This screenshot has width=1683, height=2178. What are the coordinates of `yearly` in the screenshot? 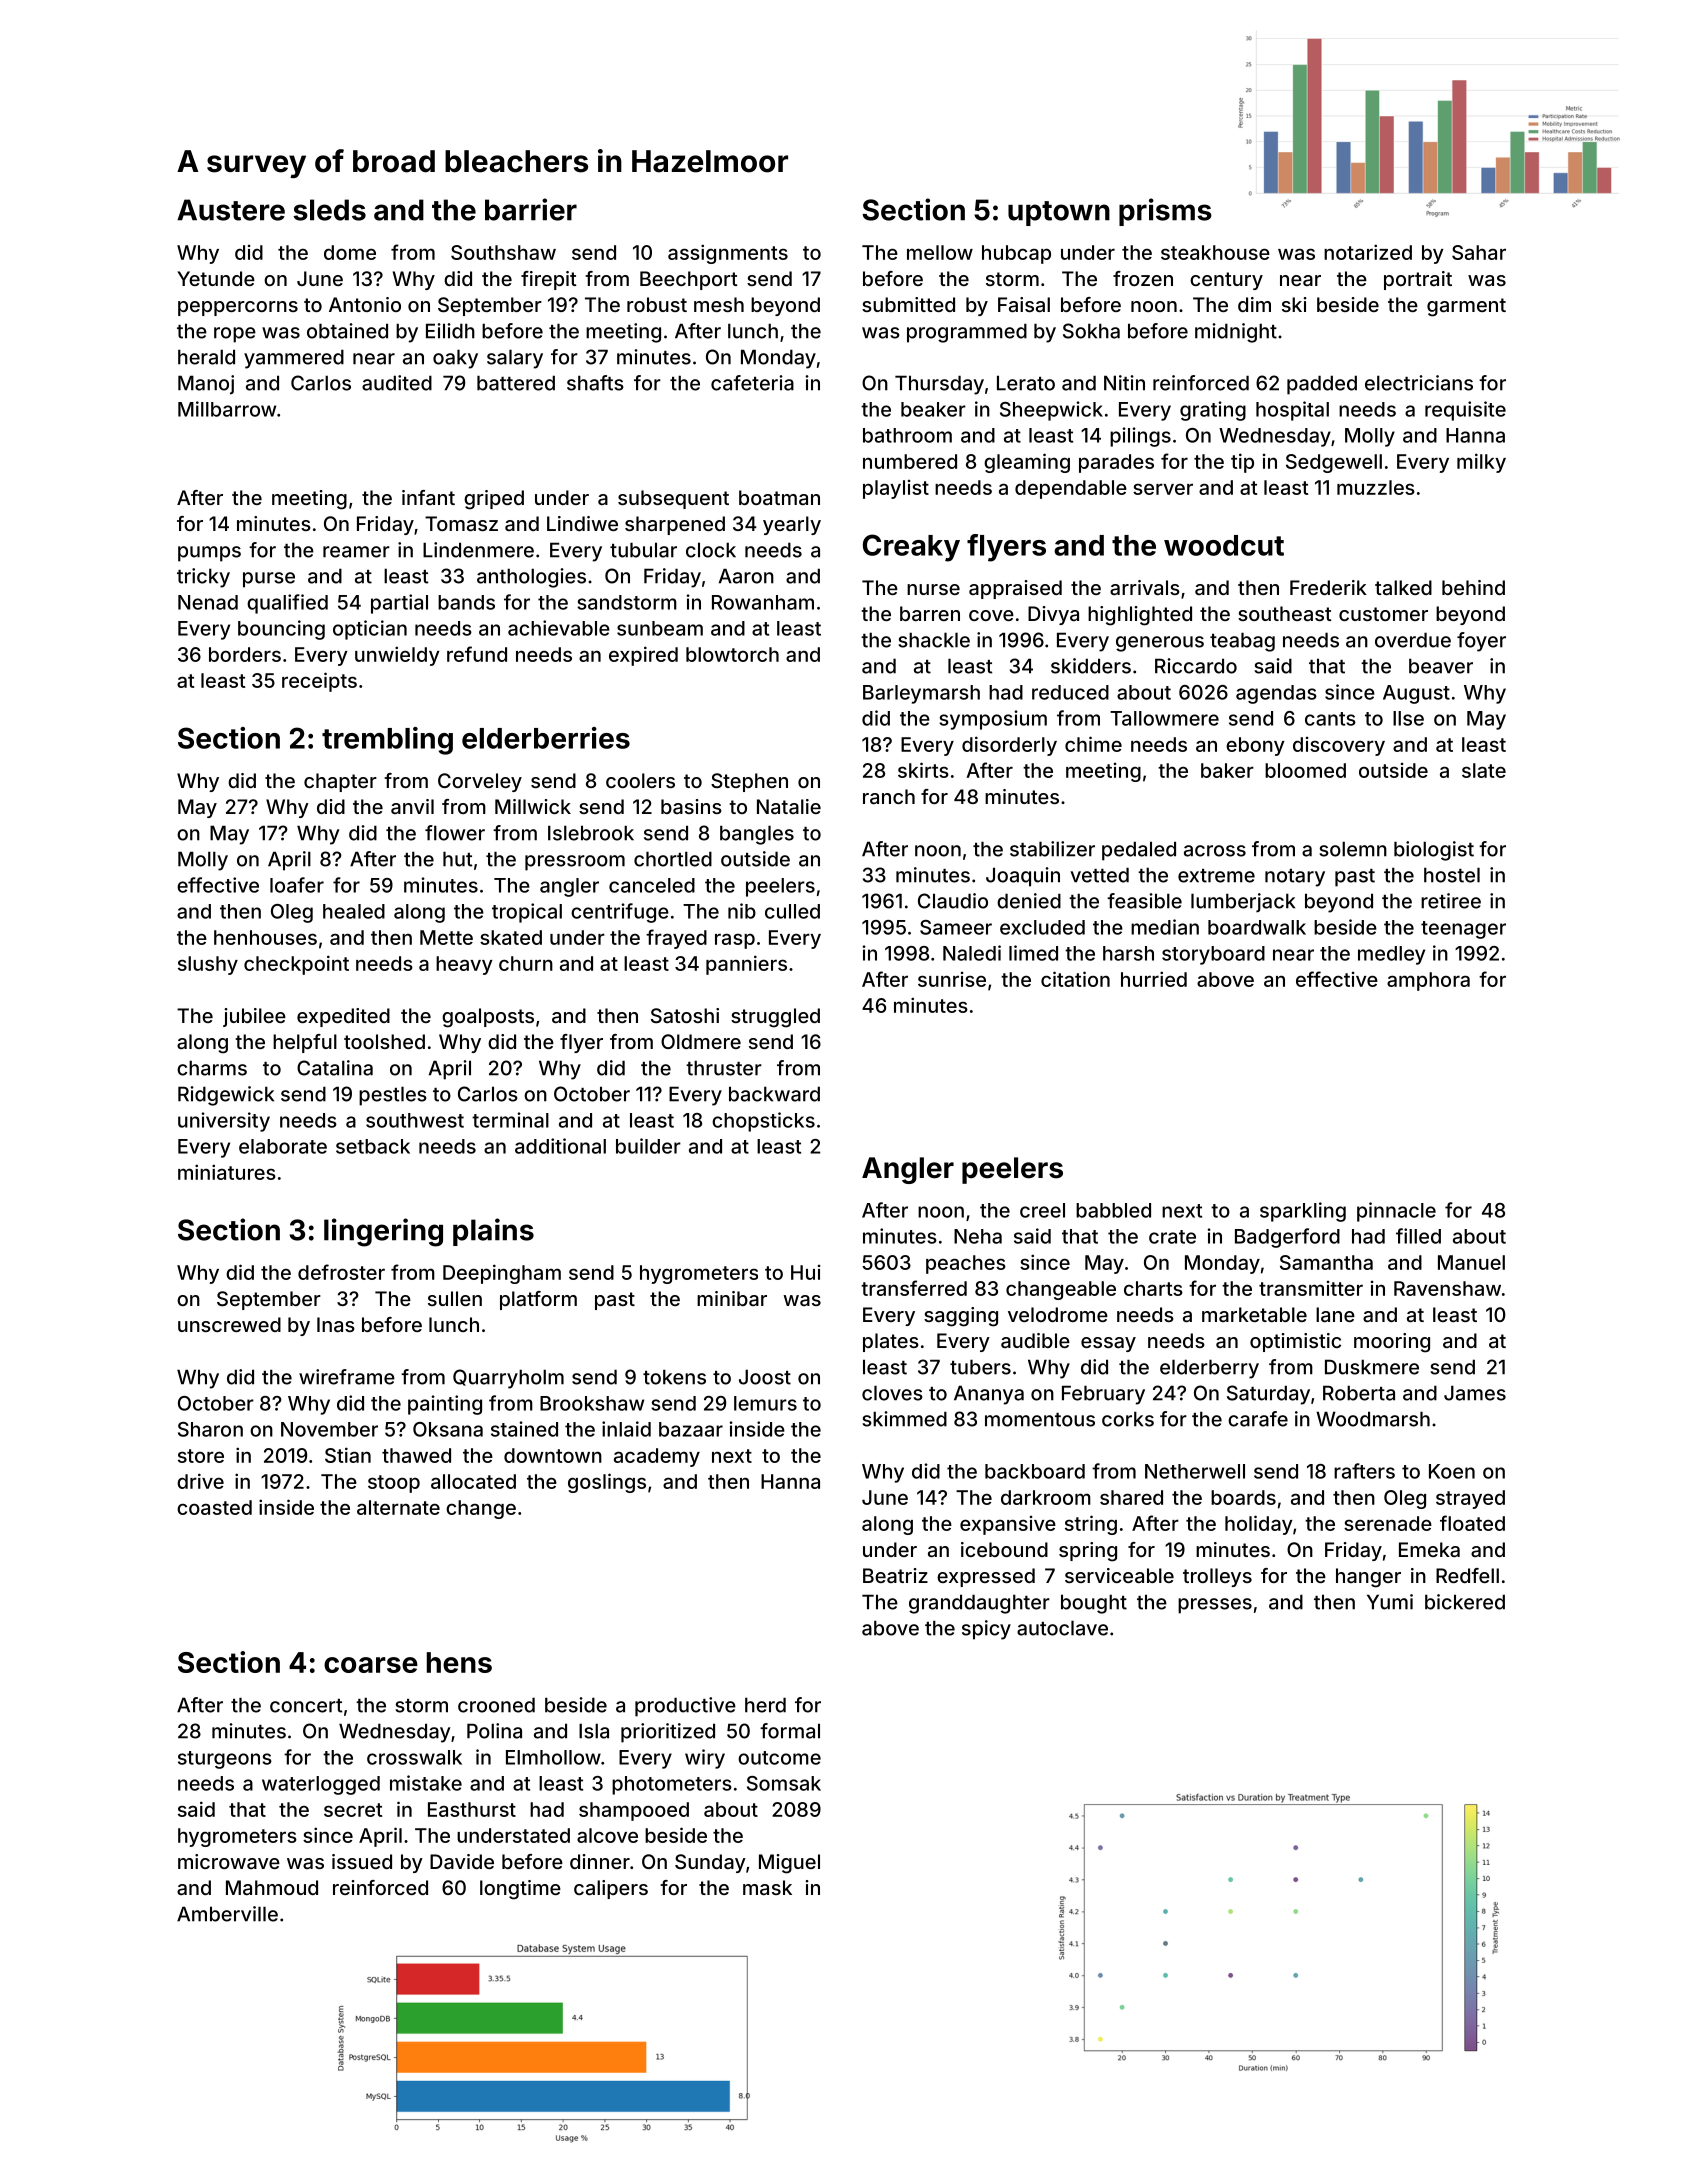 It's located at (792, 525).
